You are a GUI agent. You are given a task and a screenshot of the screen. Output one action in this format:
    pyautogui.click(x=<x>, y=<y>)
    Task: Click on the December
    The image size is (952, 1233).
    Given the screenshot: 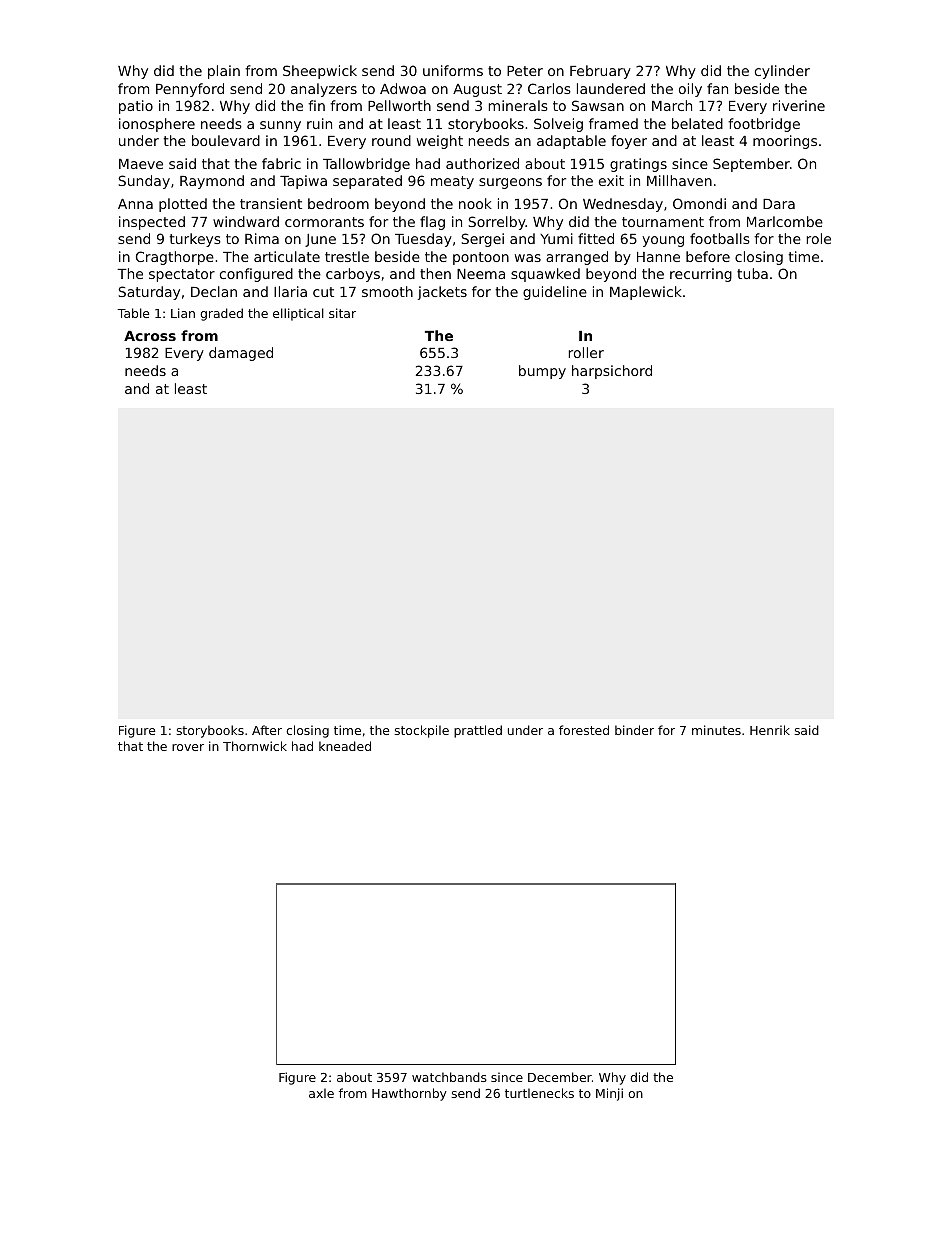 What is the action you would take?
    pyautogui.click(x=560, y=1077)
